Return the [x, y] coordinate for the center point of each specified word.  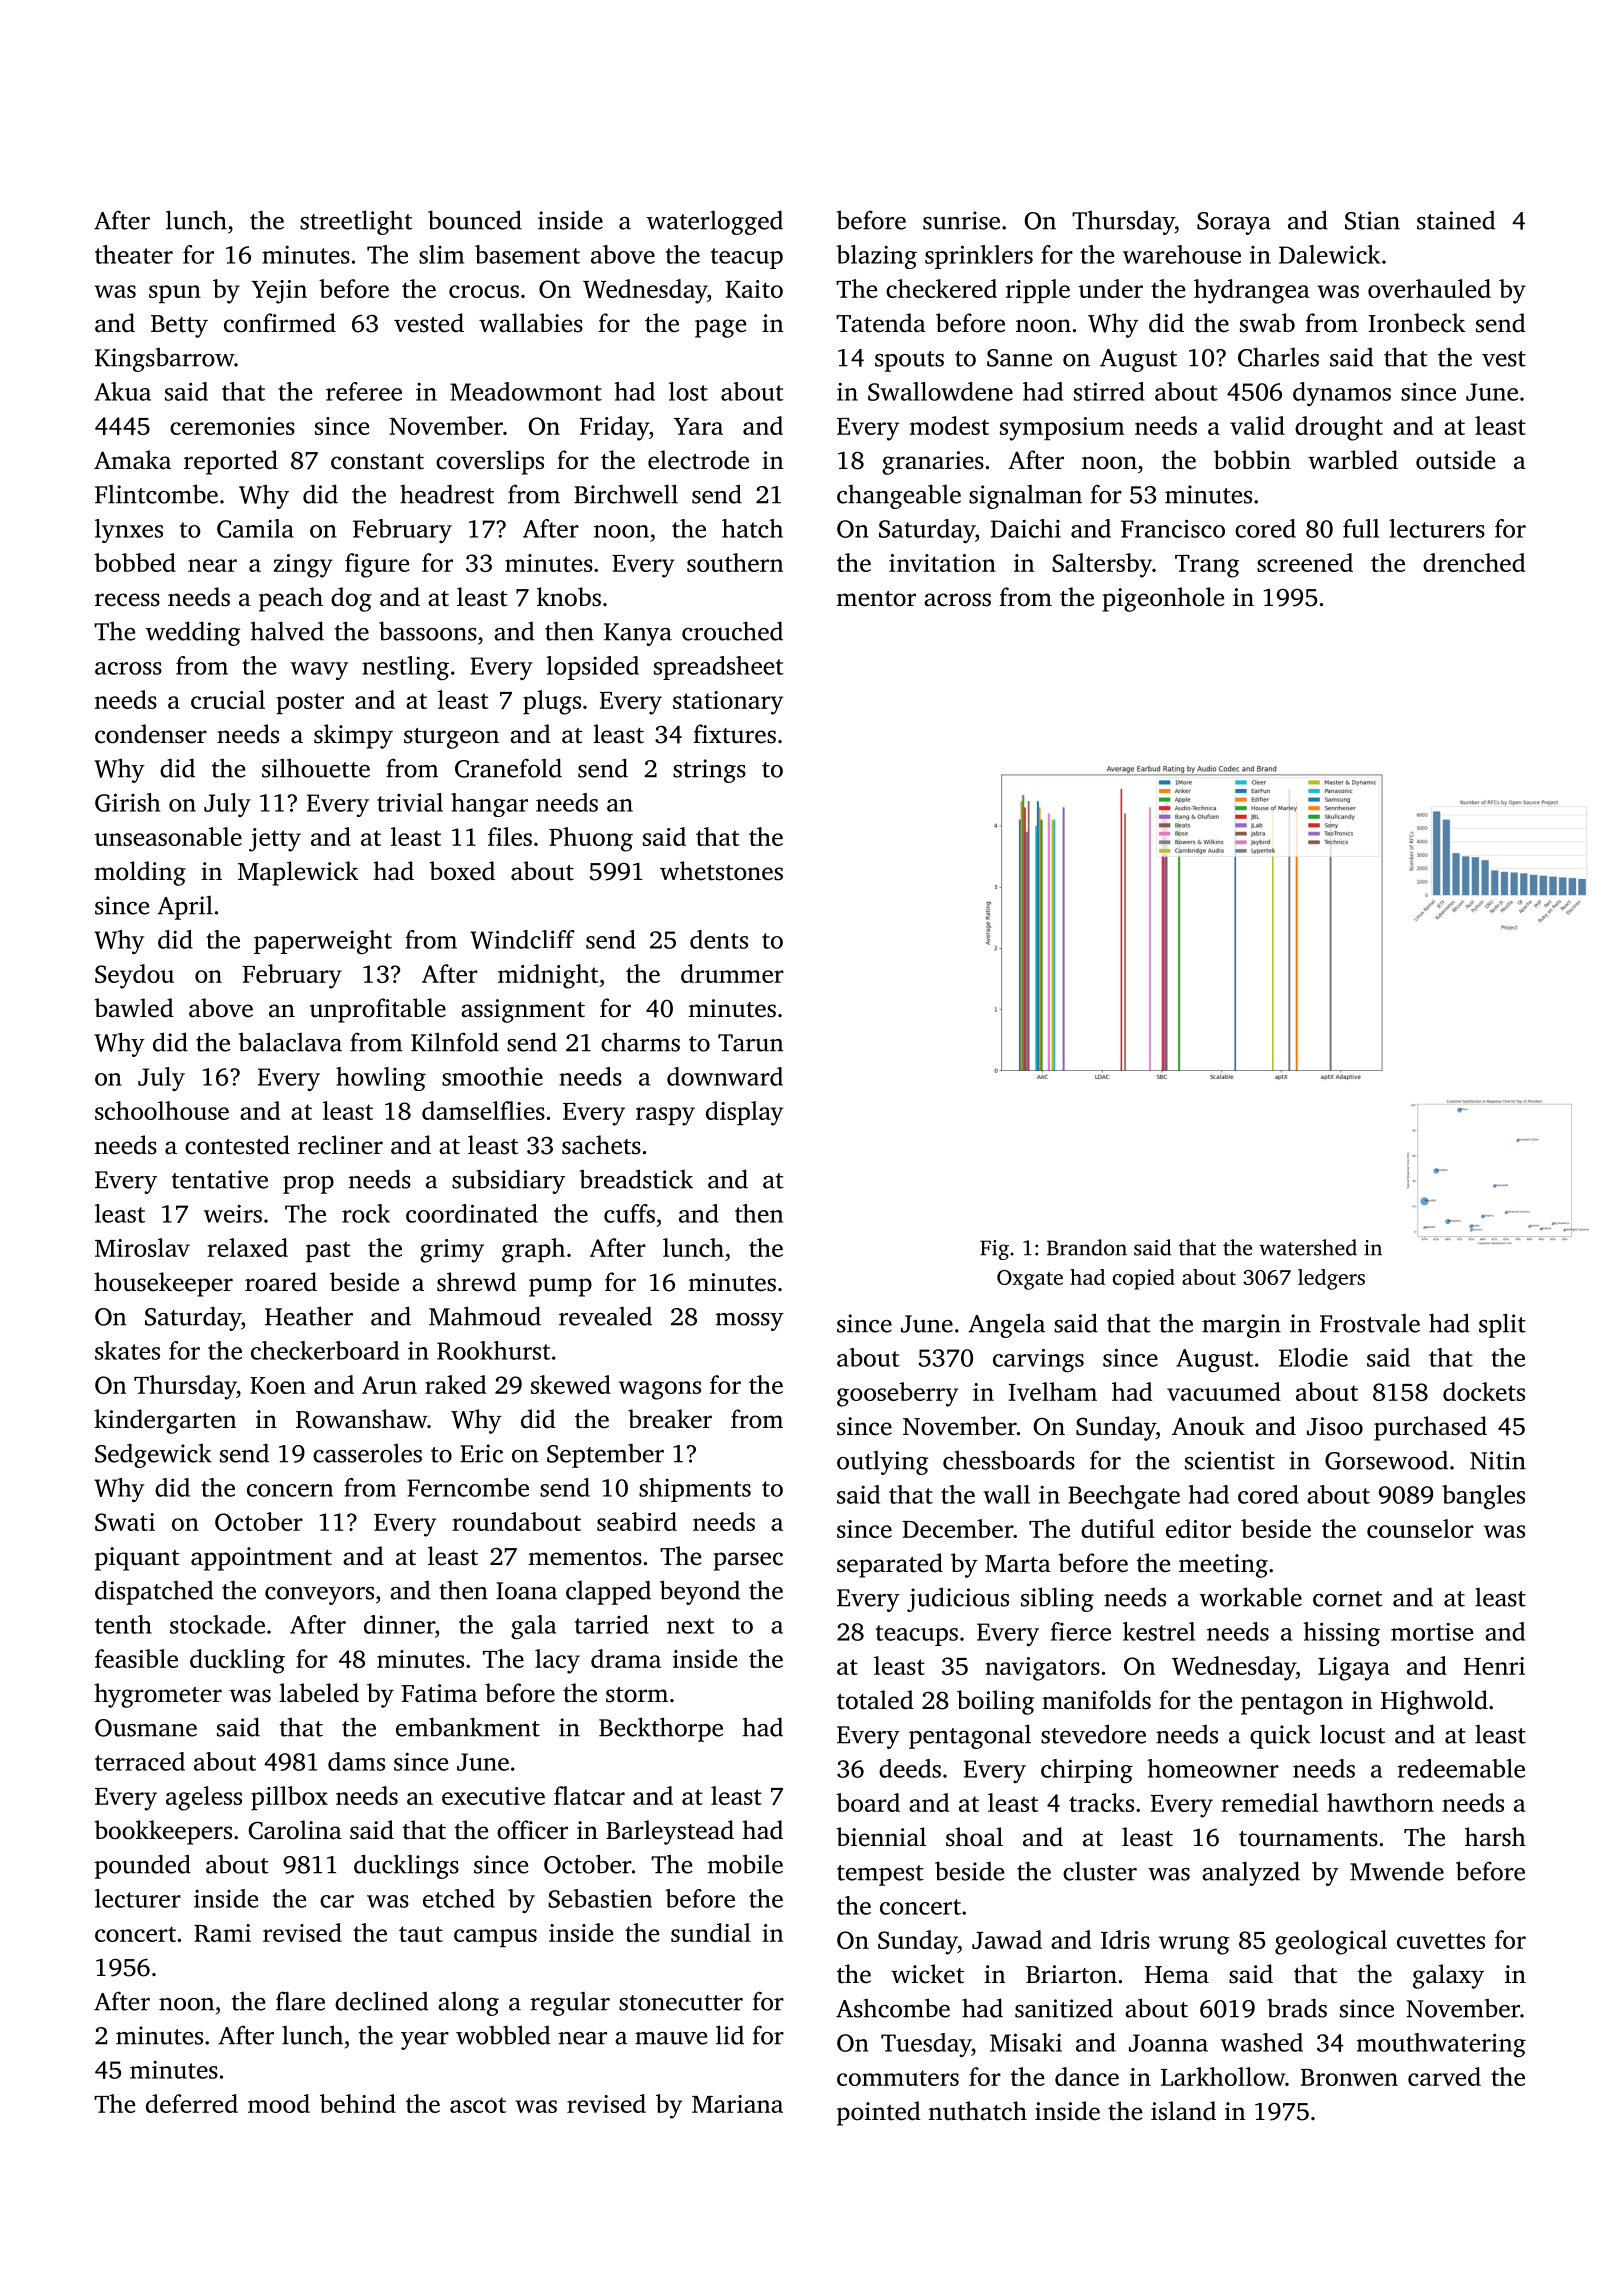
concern [290, 1490]
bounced [475, 220]
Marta [1018, 1564]
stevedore [1093, 1734]
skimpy [353, 736]
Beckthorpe [661, 1729]
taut [421, 1934]
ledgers [1331, 1279]
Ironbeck [1417, 323]
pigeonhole [1163, 599]
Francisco [1173, 528]
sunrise [961, 220]
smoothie [492, 1076]
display [744, 1113]
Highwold [1434, 1702]
